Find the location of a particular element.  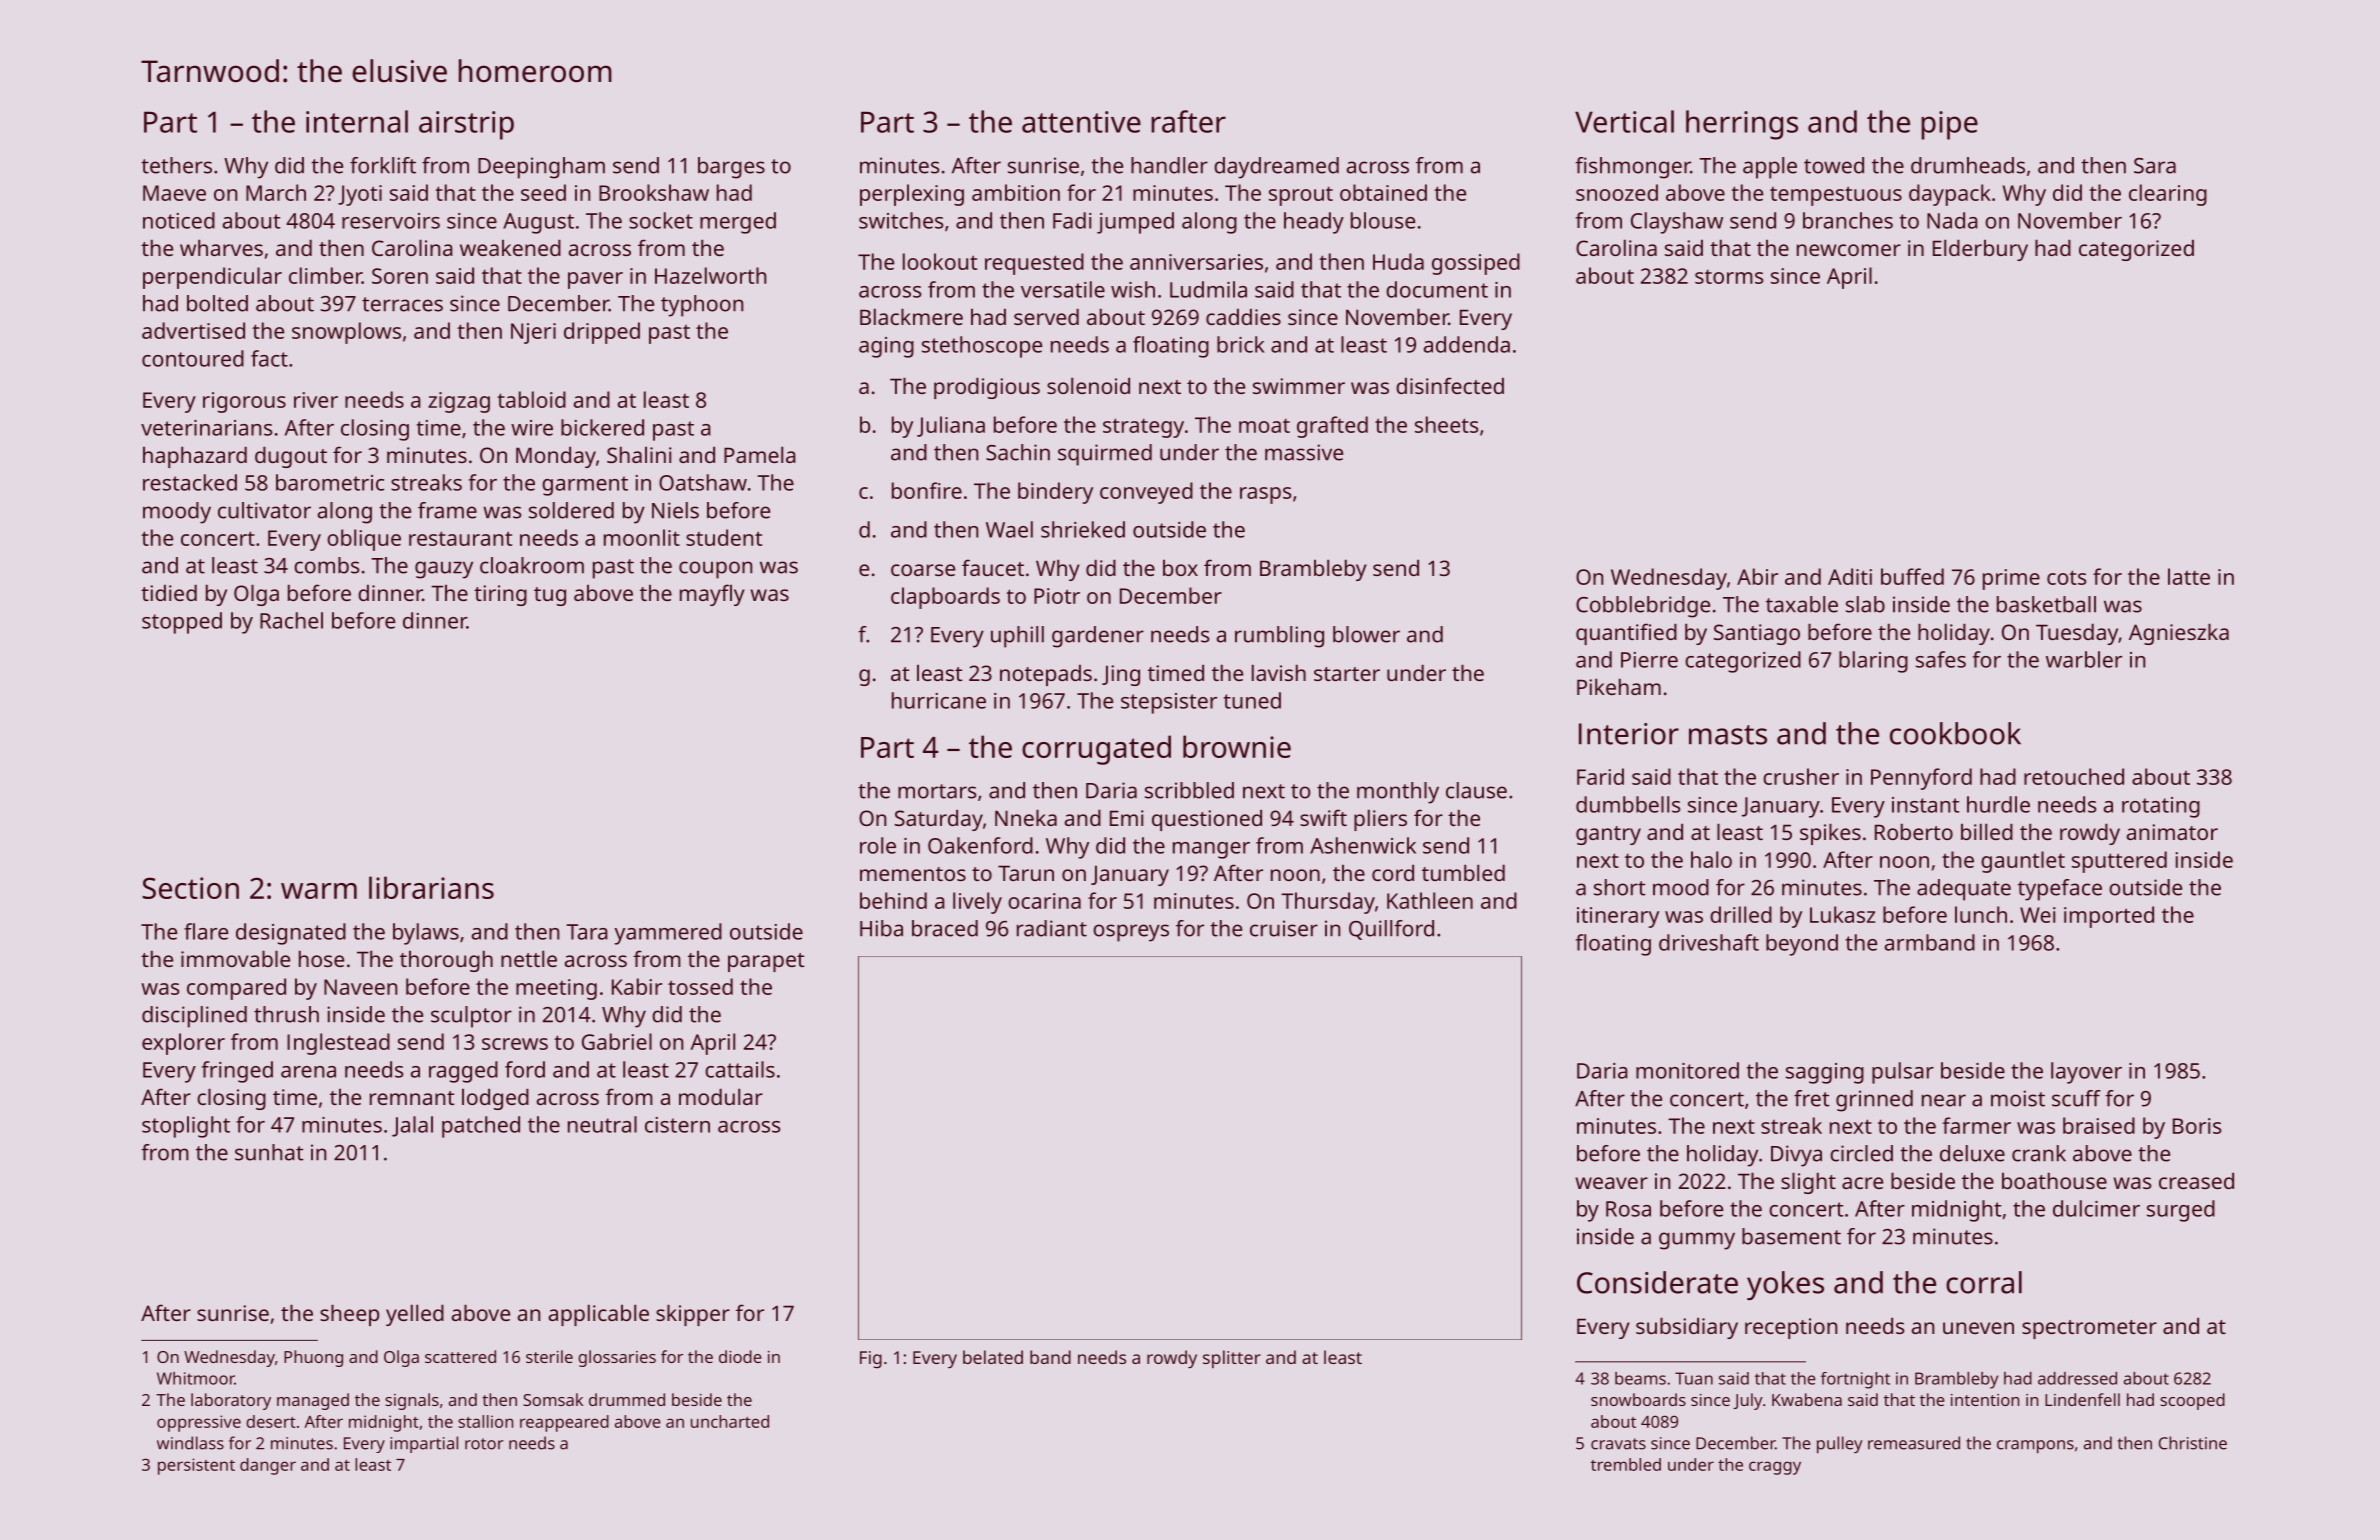

trembled is located at coordinates (1626, 1464).
